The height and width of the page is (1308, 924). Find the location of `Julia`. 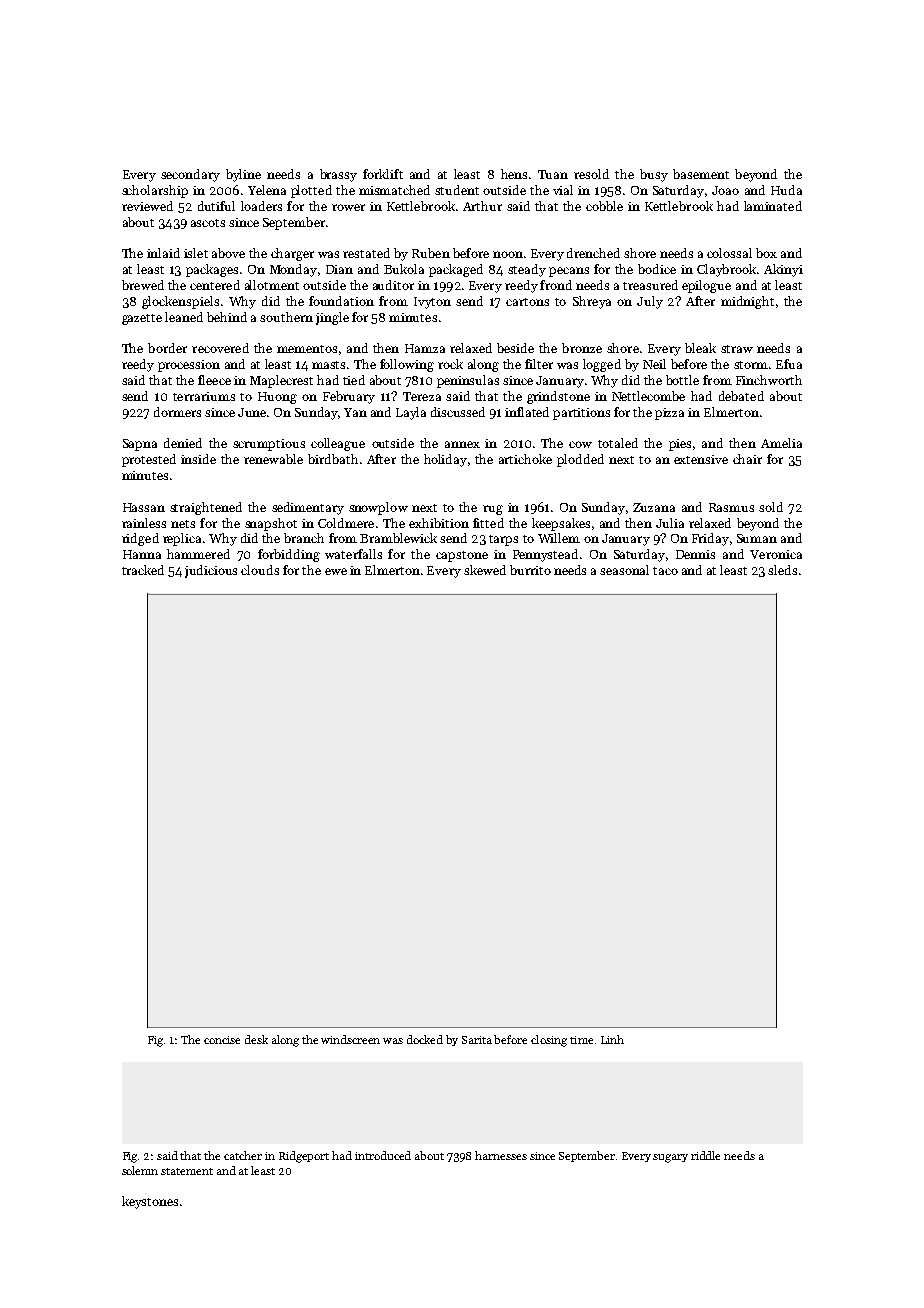

Julia is located at coordinates (670, 523).
